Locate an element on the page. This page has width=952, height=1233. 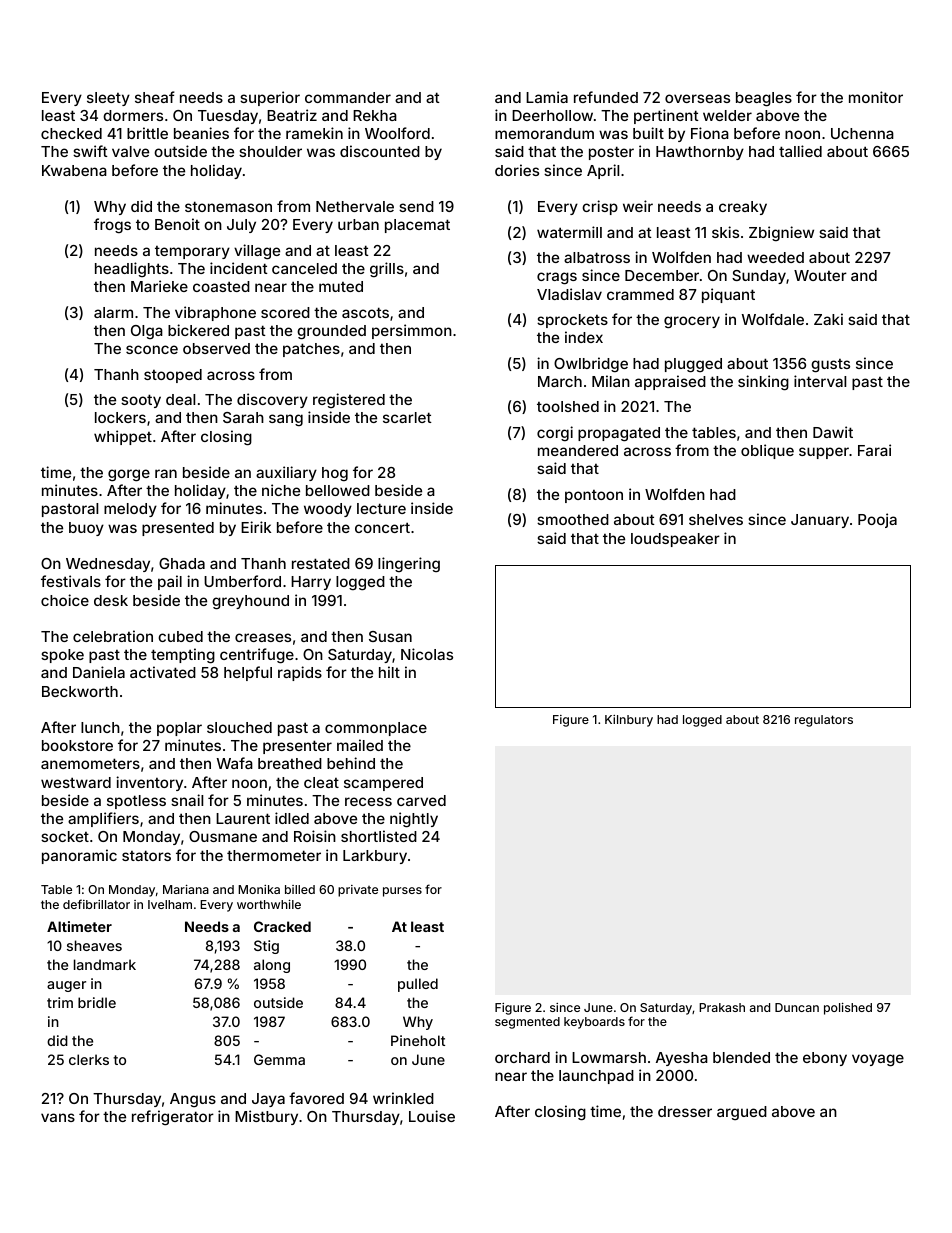
refrigerator is located at coordinates (173, 1118).
